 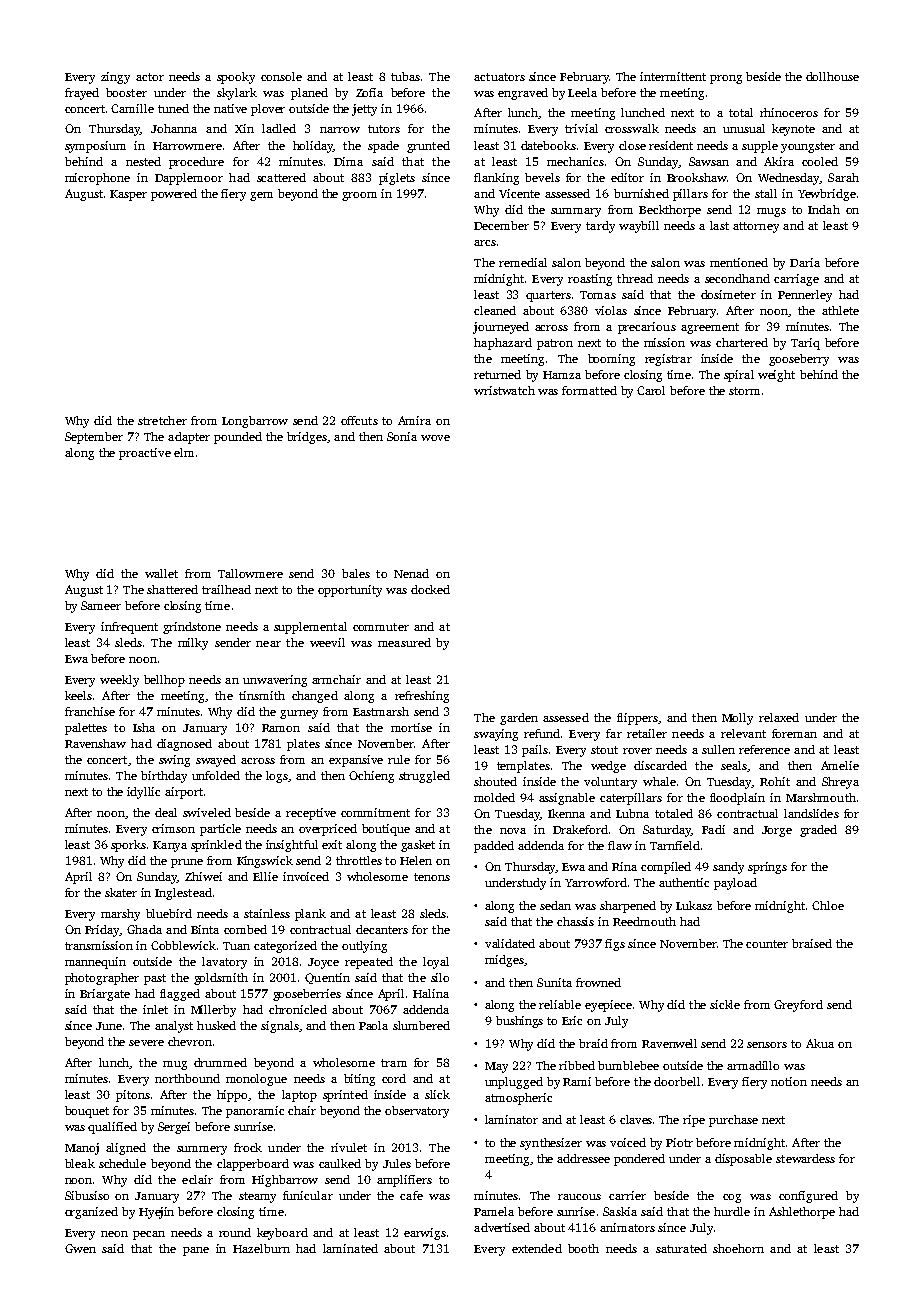 What do you see at coordinates (832, 76) in the image?
I see `dollhouse` at bounding box center [832, 76].
